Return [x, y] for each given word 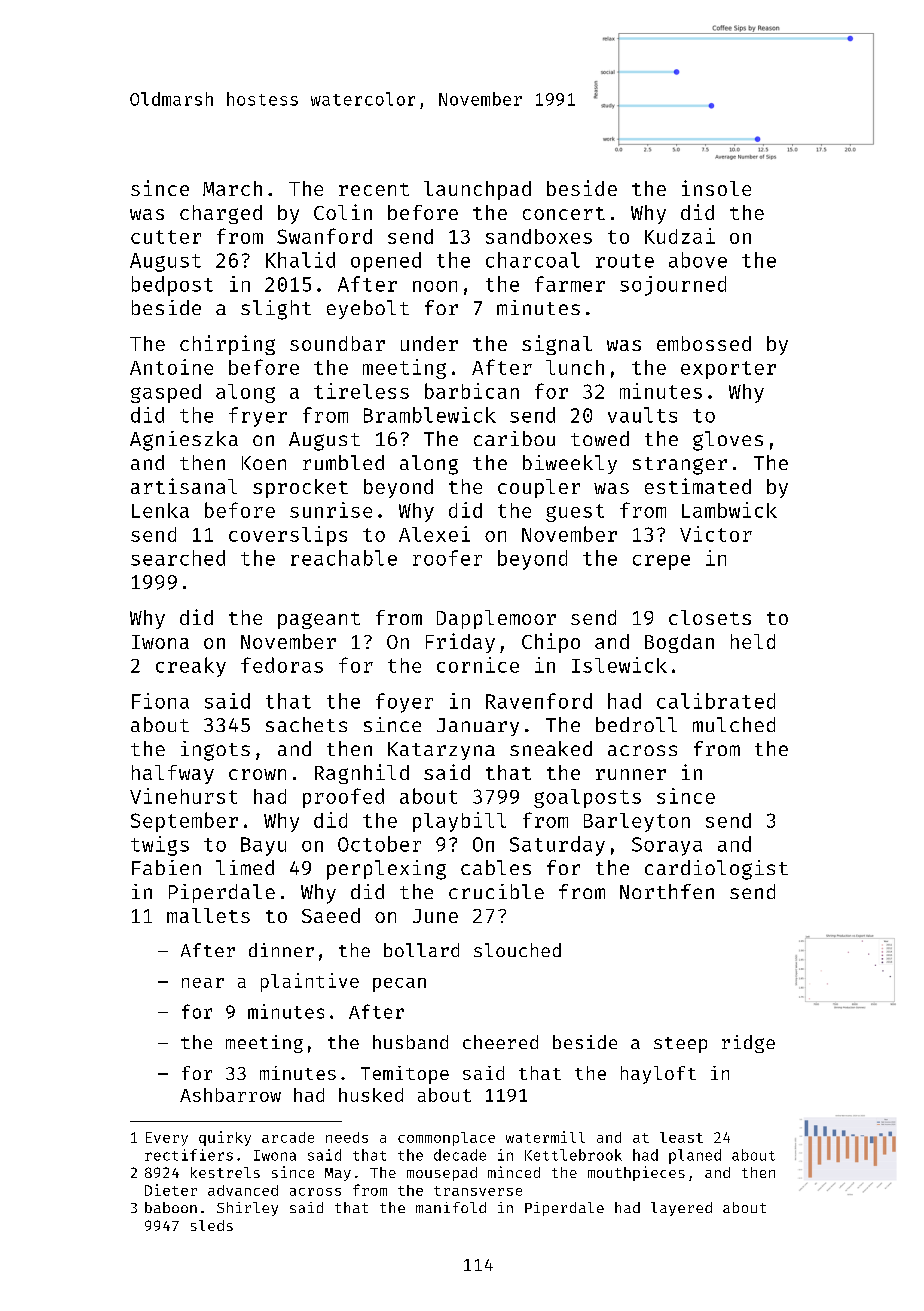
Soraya [667, 846]
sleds [212, 1225]
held [753, 641]
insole [716, 188]
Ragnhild [362, 774]
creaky [191, 667]
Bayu [263, 846]
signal [557, 345]
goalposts [587, 798]
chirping [227, 345]
